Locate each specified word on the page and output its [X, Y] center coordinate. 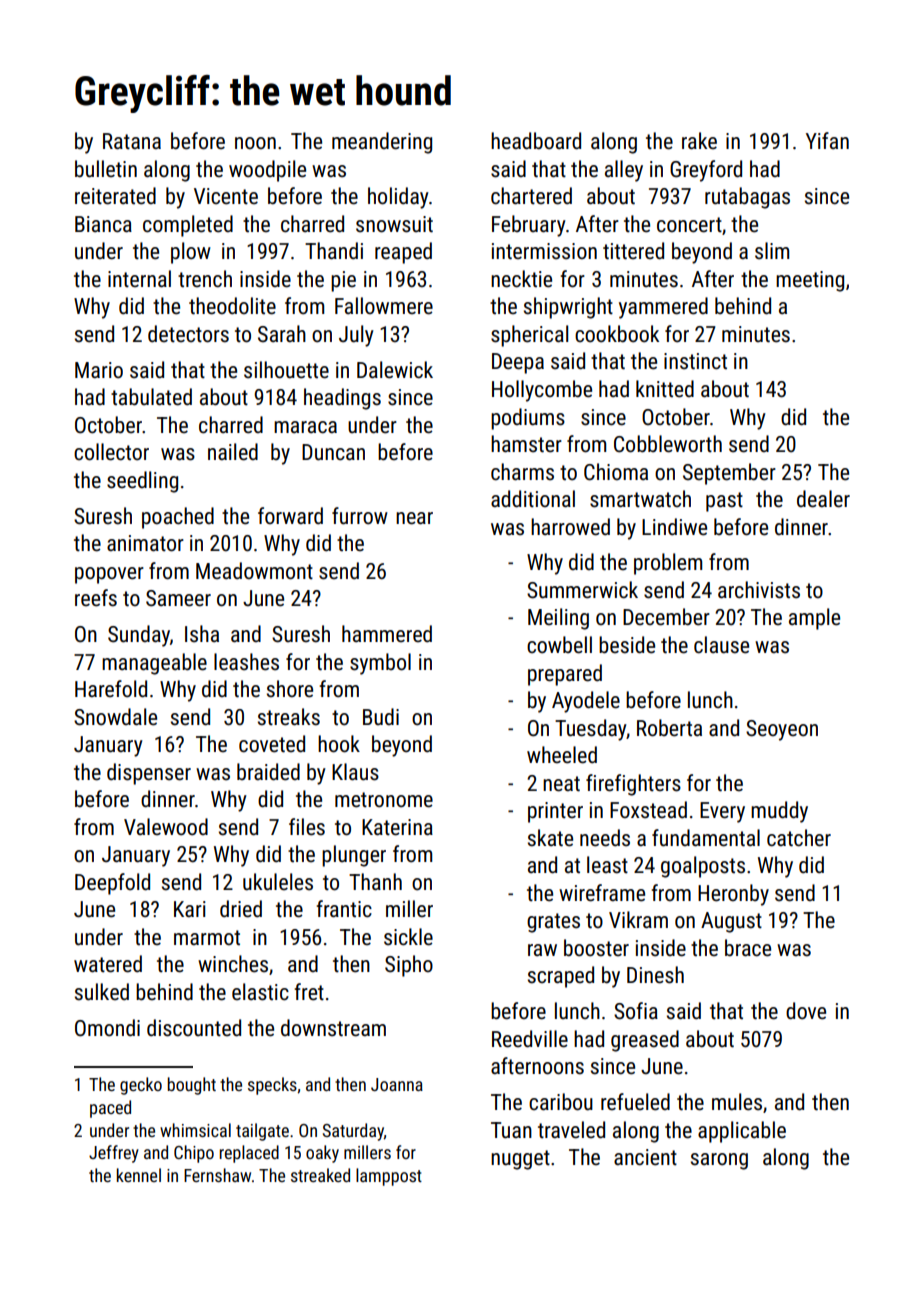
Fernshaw [217, 1175]
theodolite [232, 306]
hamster [526, 444]
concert [689, 225]
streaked [320, 1175]
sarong [719, 1161]
